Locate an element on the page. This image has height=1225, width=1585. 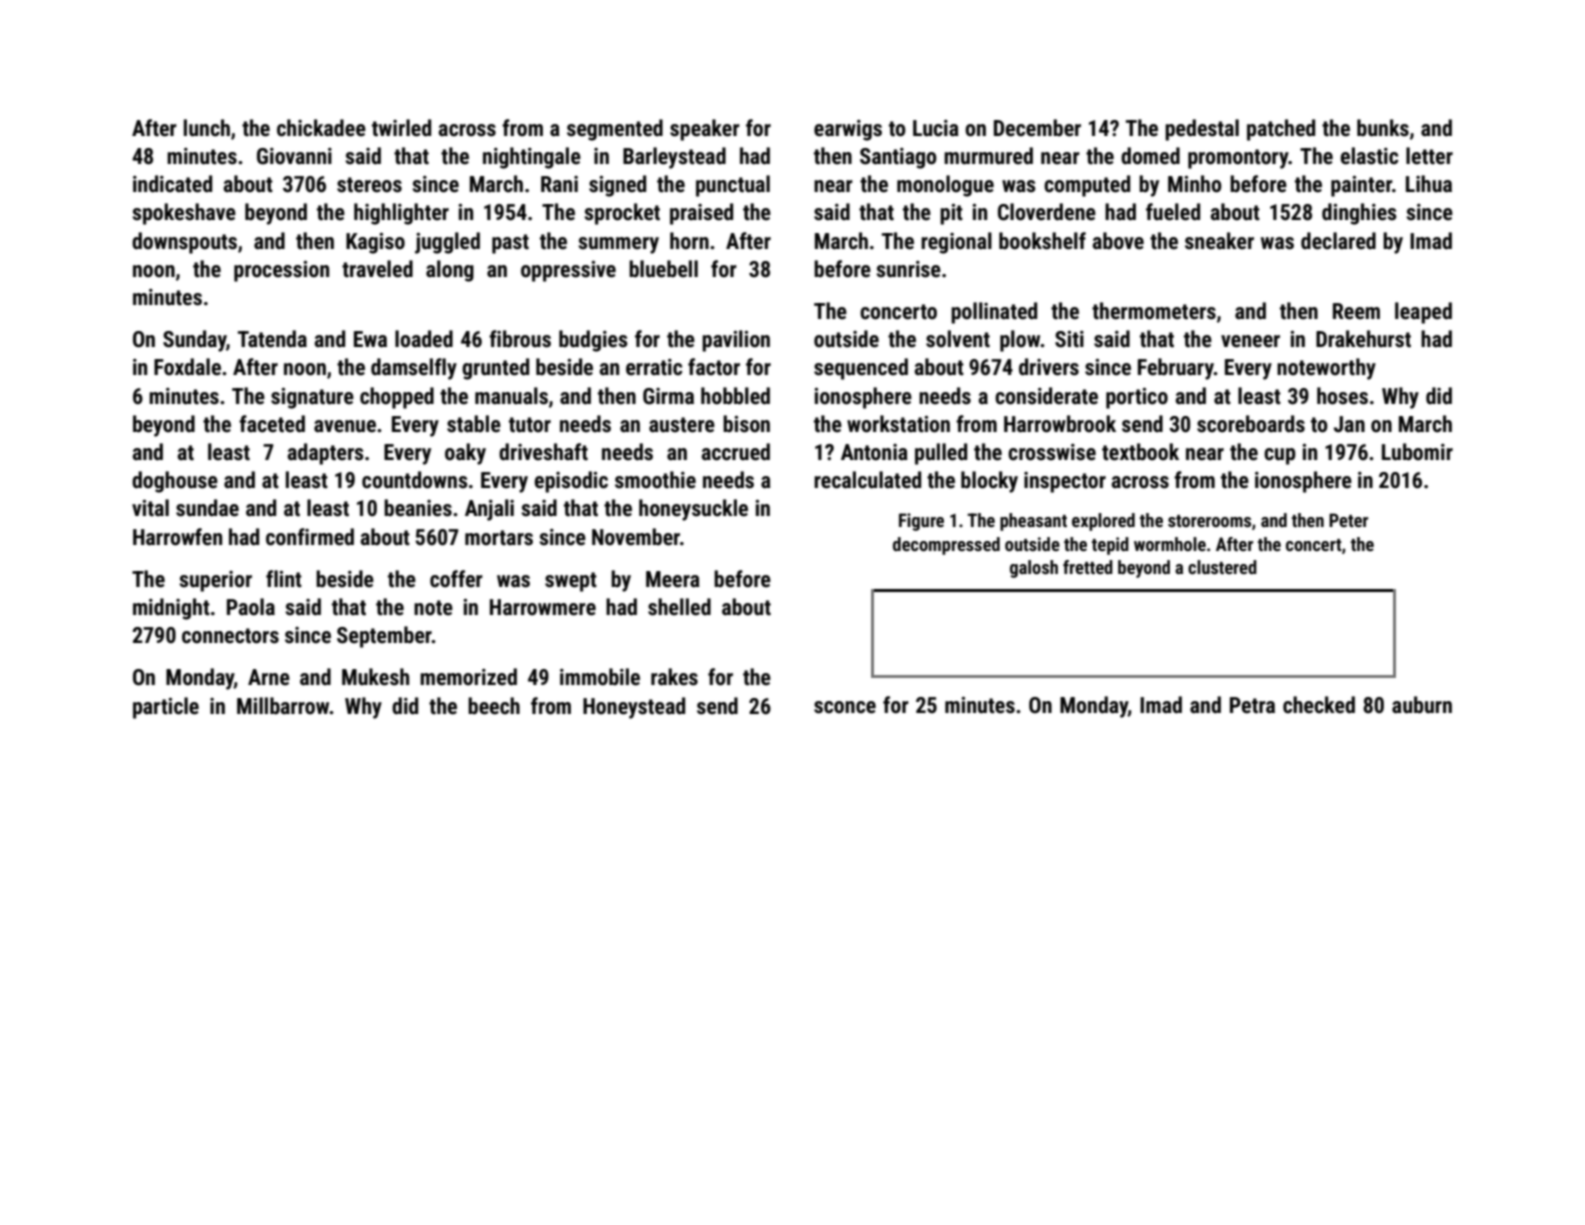
November is located at coordinates (636, 537).
